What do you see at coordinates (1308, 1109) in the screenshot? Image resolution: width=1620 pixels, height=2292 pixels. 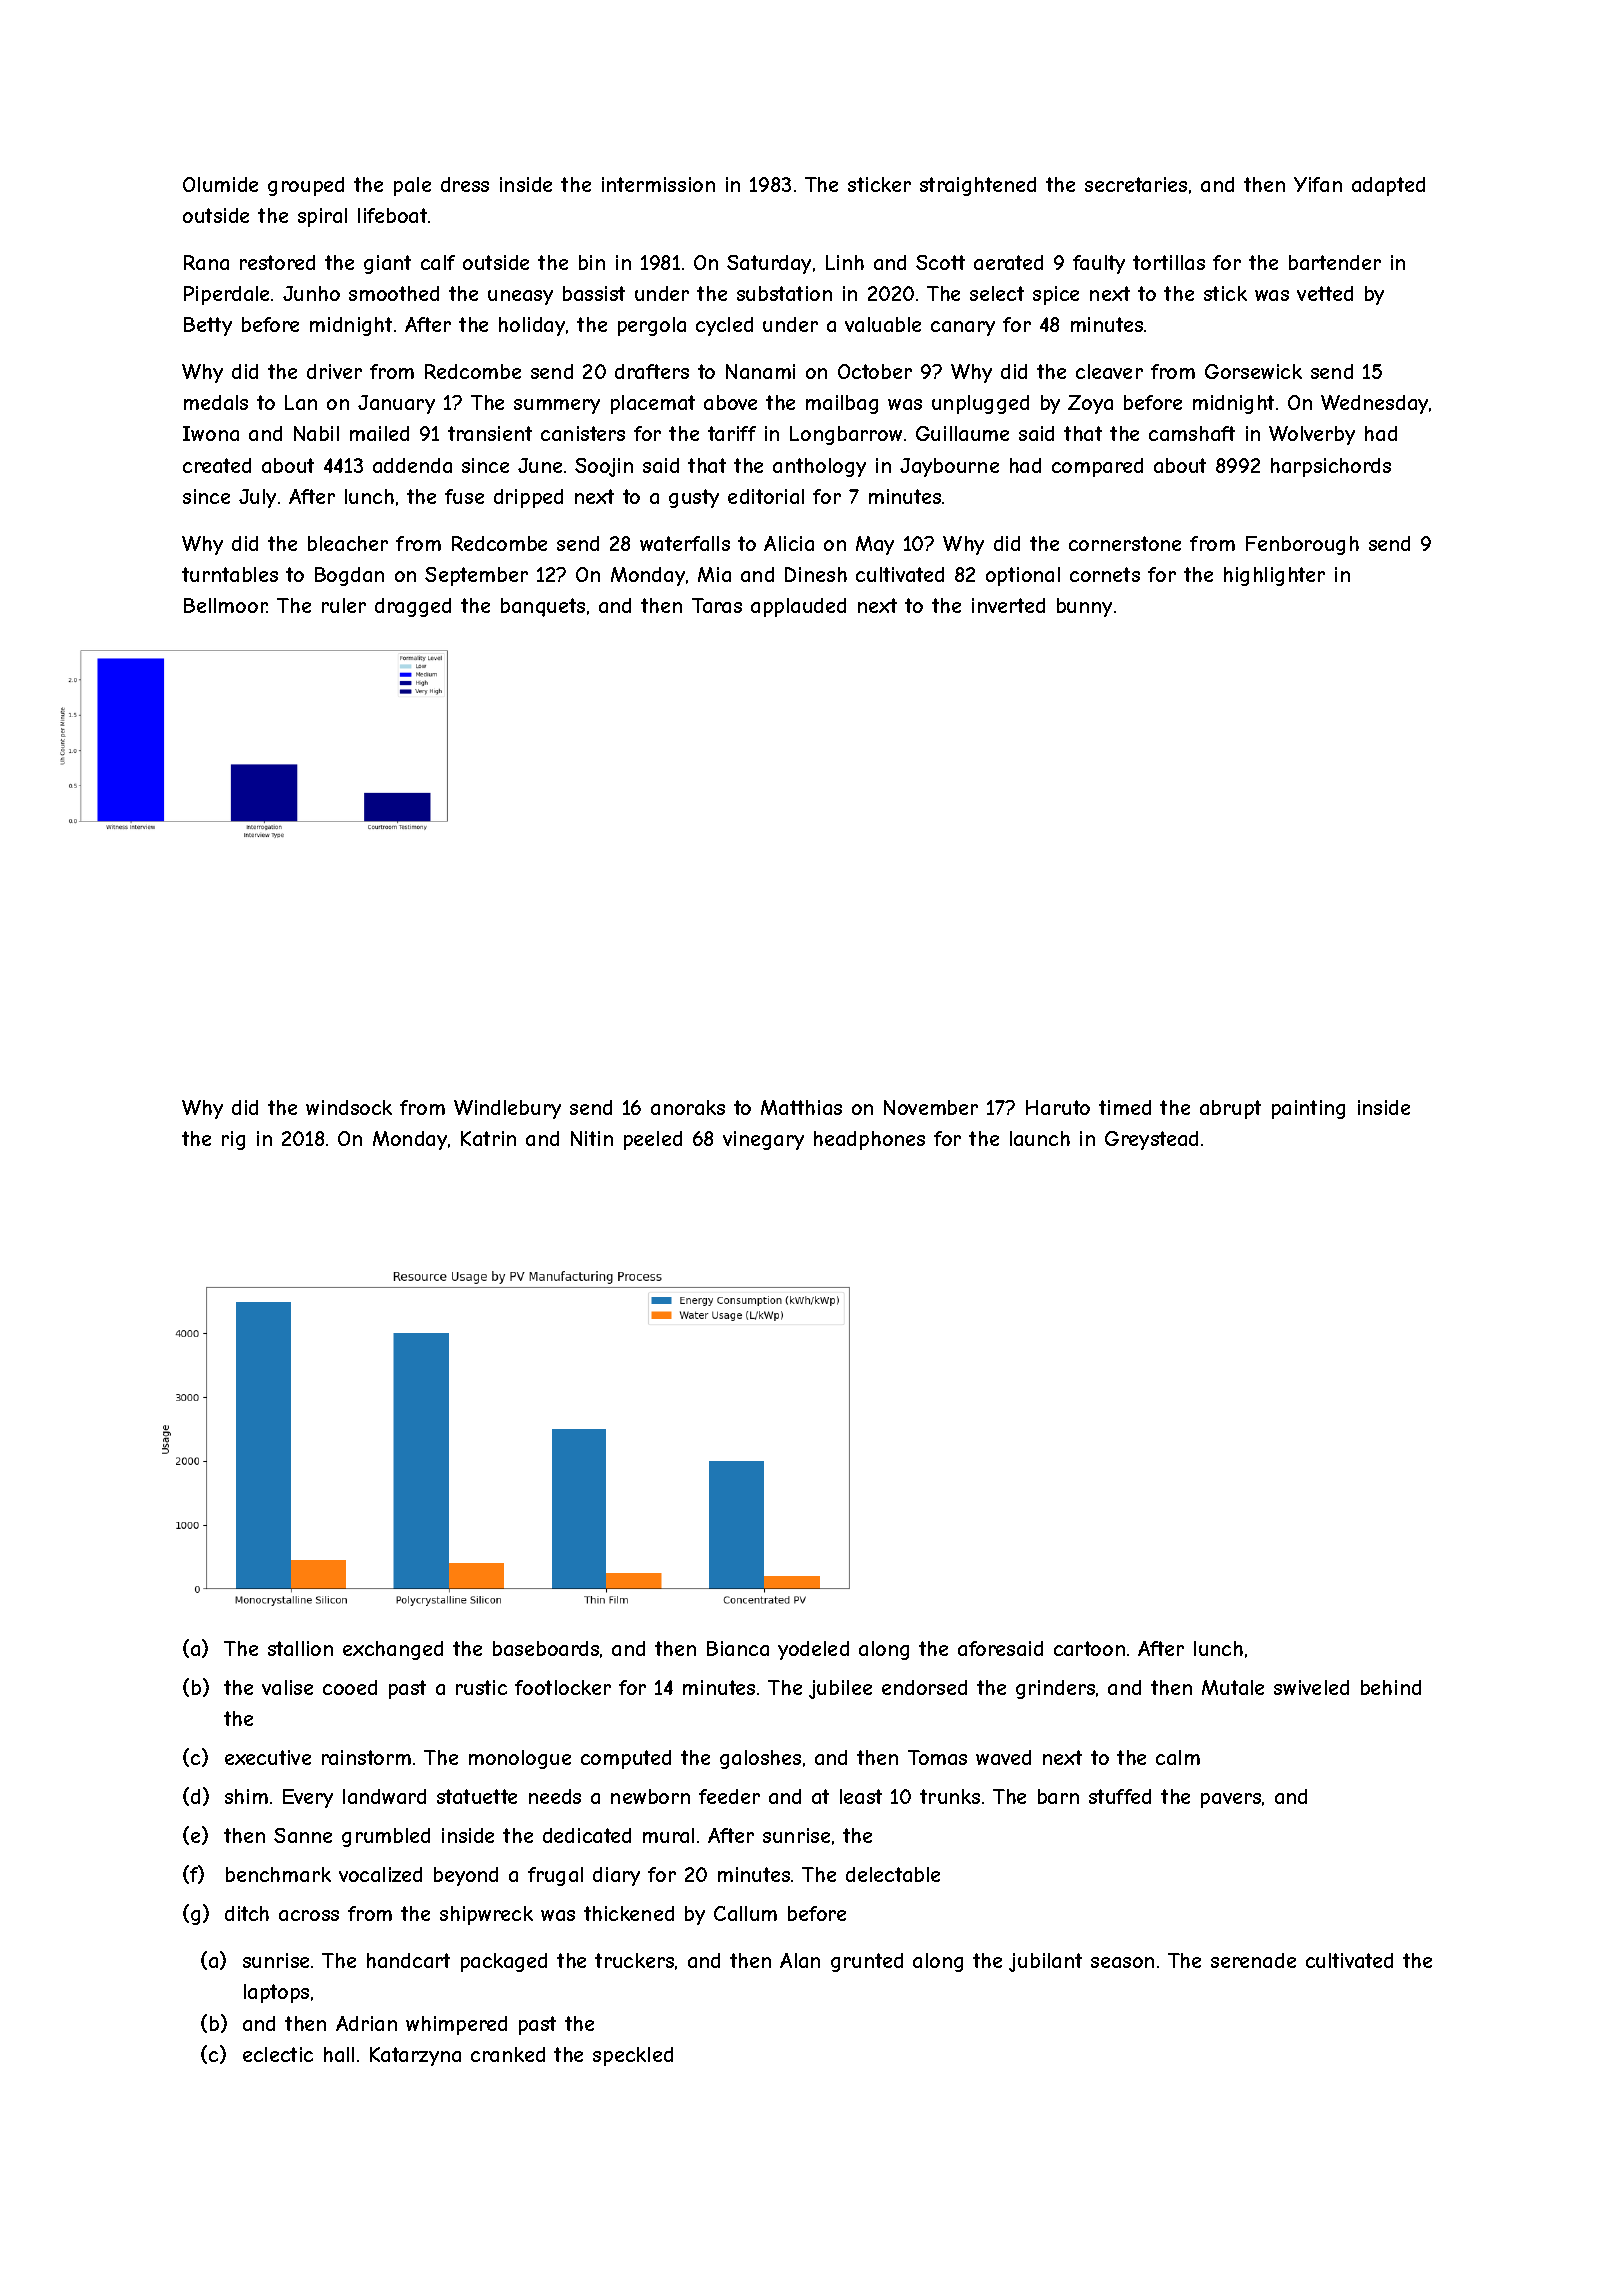 I see `painting` at bounding box center [1308, 1109].
